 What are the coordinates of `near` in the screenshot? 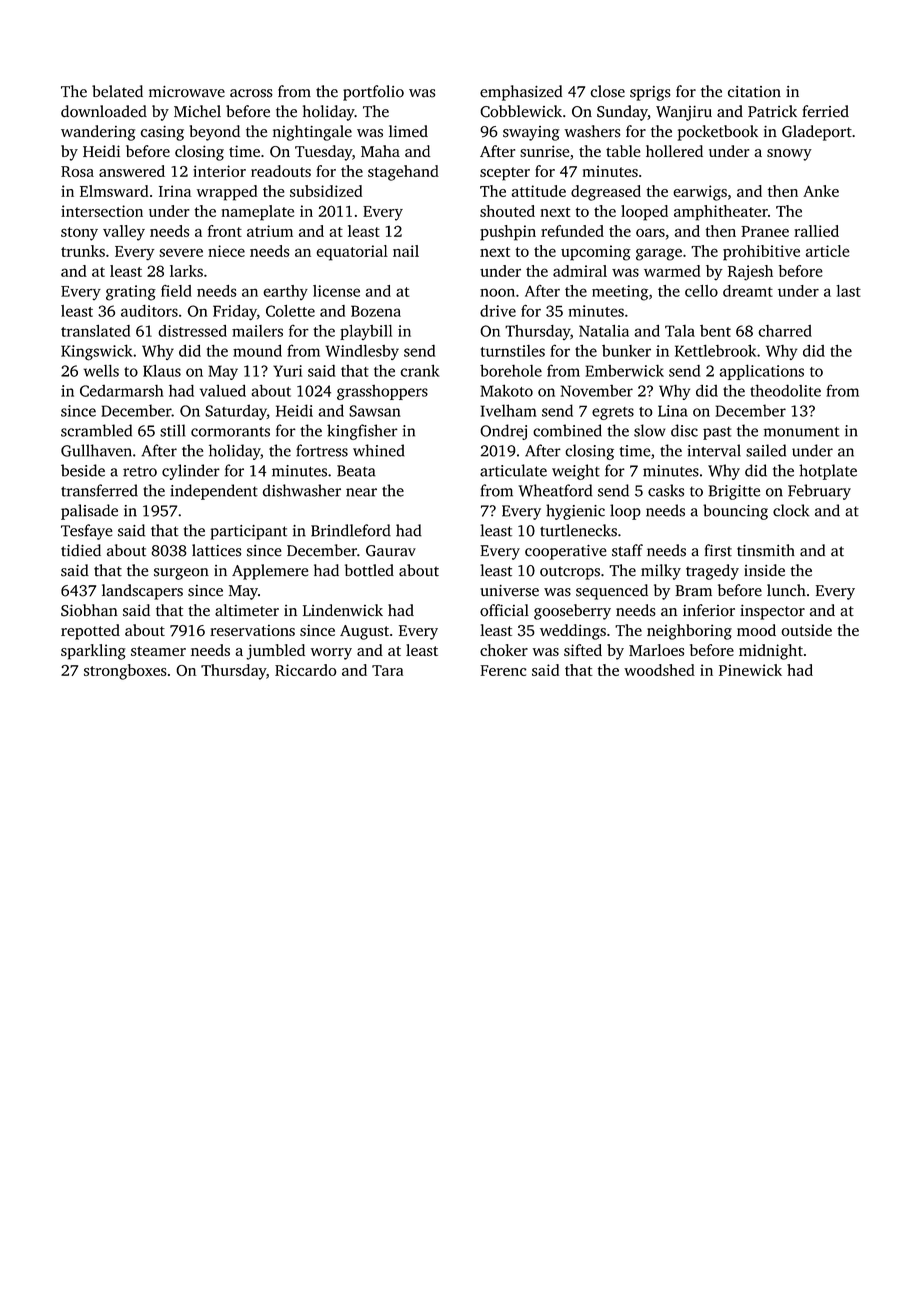 It's located at (361, 492).
